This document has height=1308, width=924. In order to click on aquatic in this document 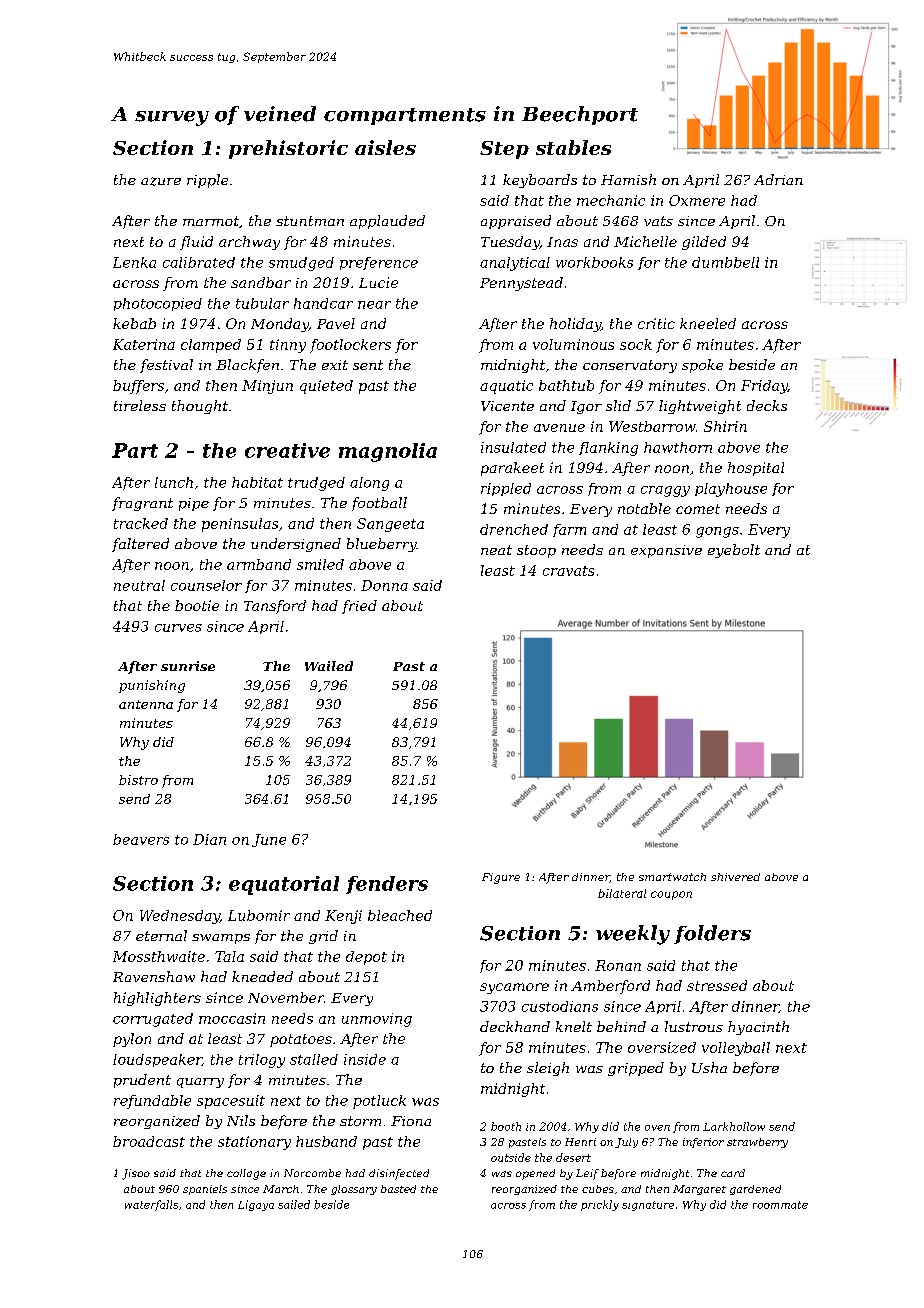, I will do `click(506, 387)`.
